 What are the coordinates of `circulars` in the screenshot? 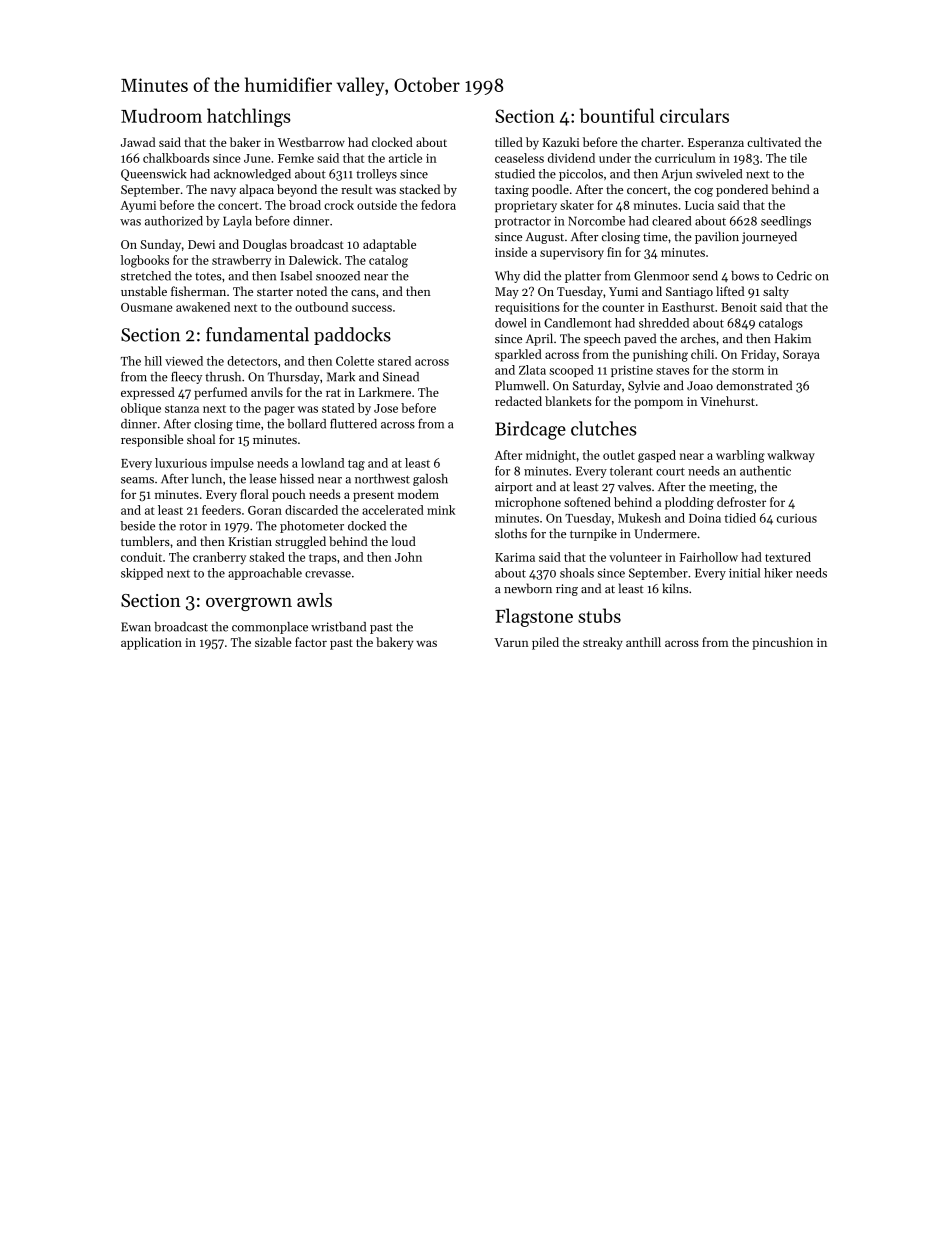 It's located at (694, 115).
